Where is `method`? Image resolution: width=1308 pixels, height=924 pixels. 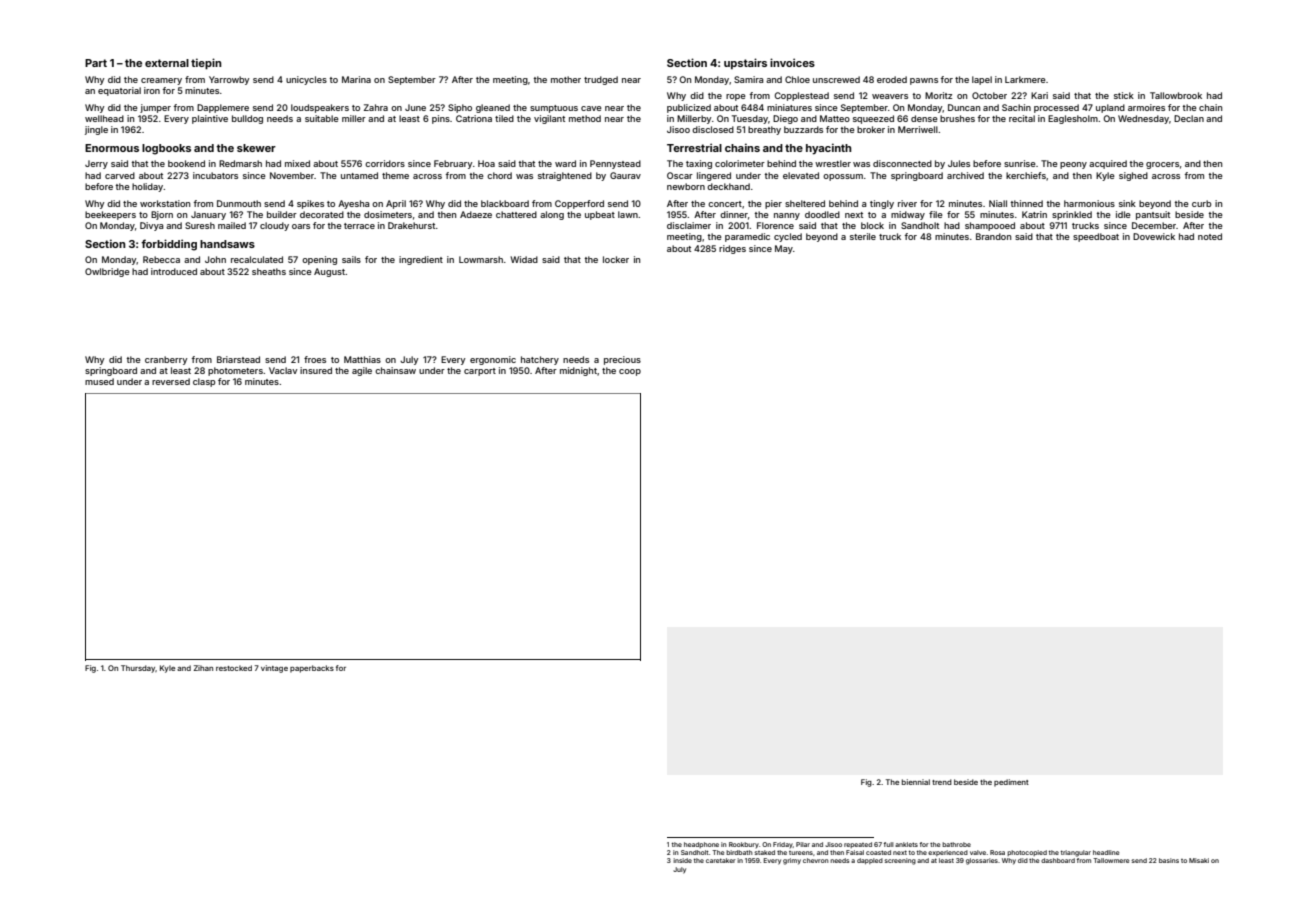 method is located at coordinates (585, 118).
